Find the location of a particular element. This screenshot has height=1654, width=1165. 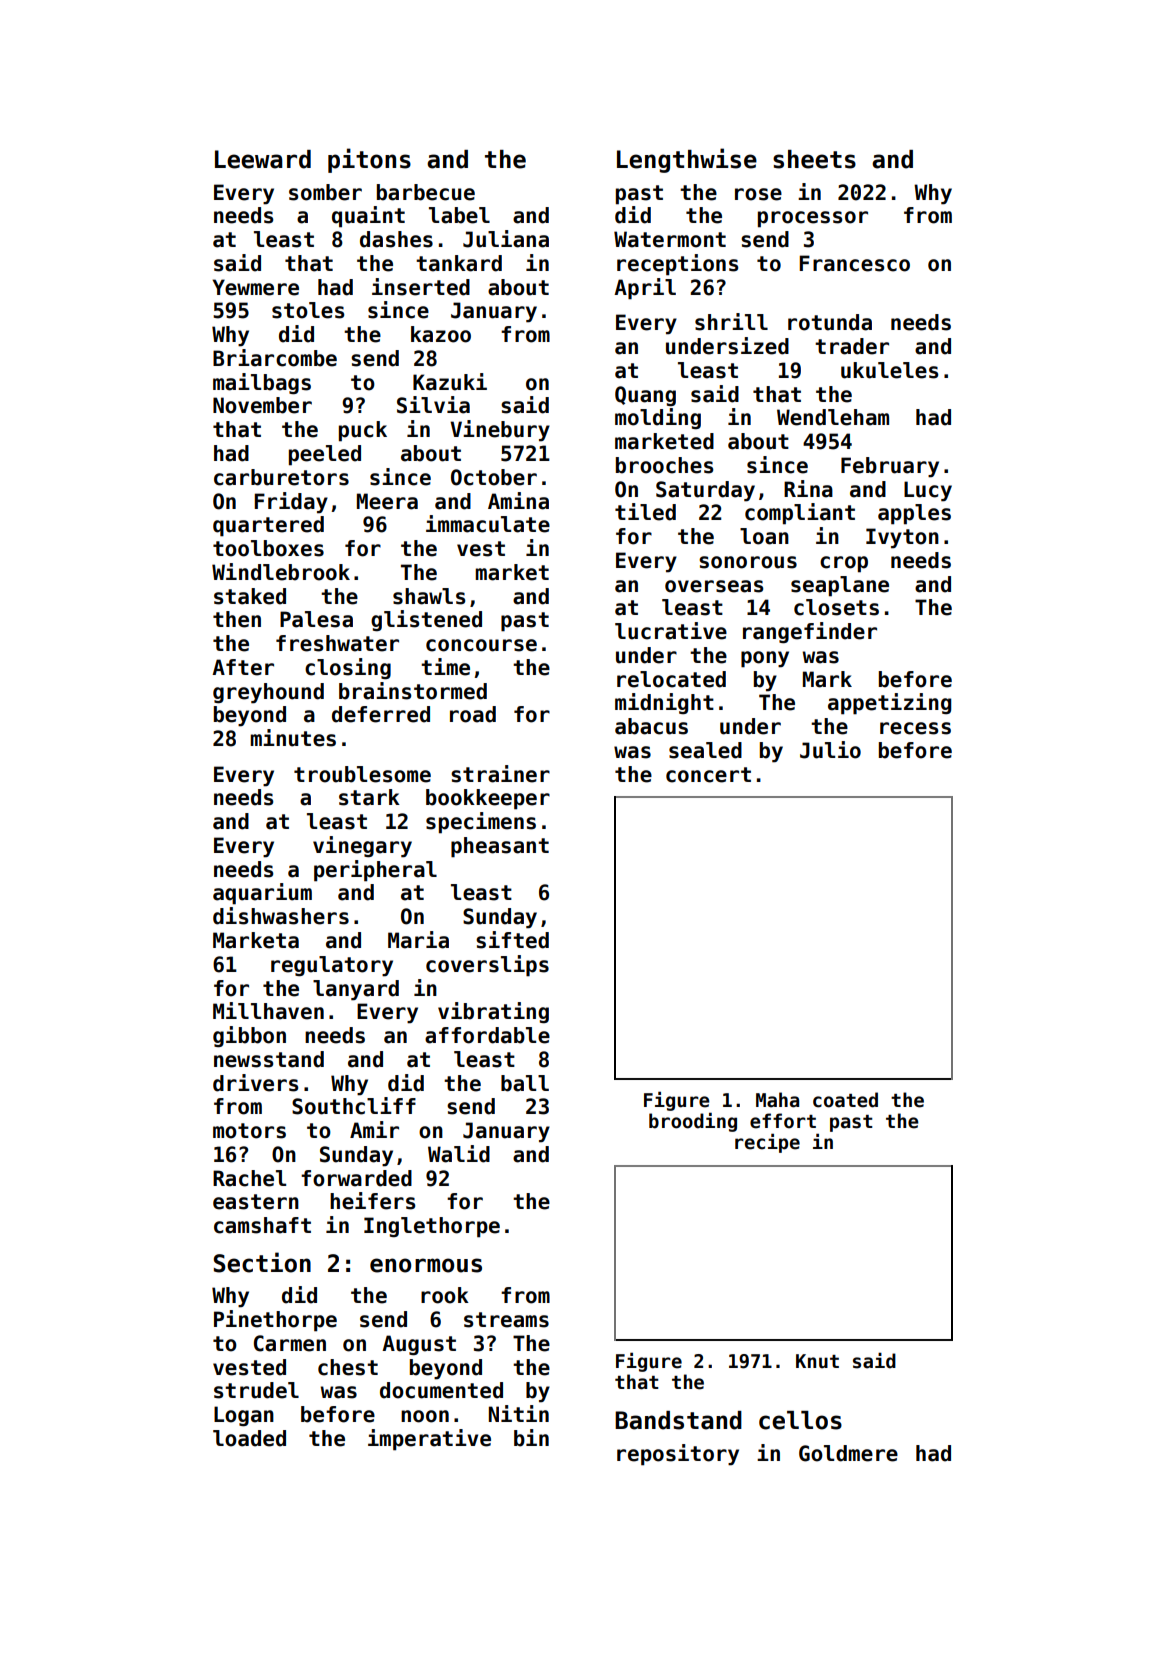

loaded is located at coordinates (249, 1438).
